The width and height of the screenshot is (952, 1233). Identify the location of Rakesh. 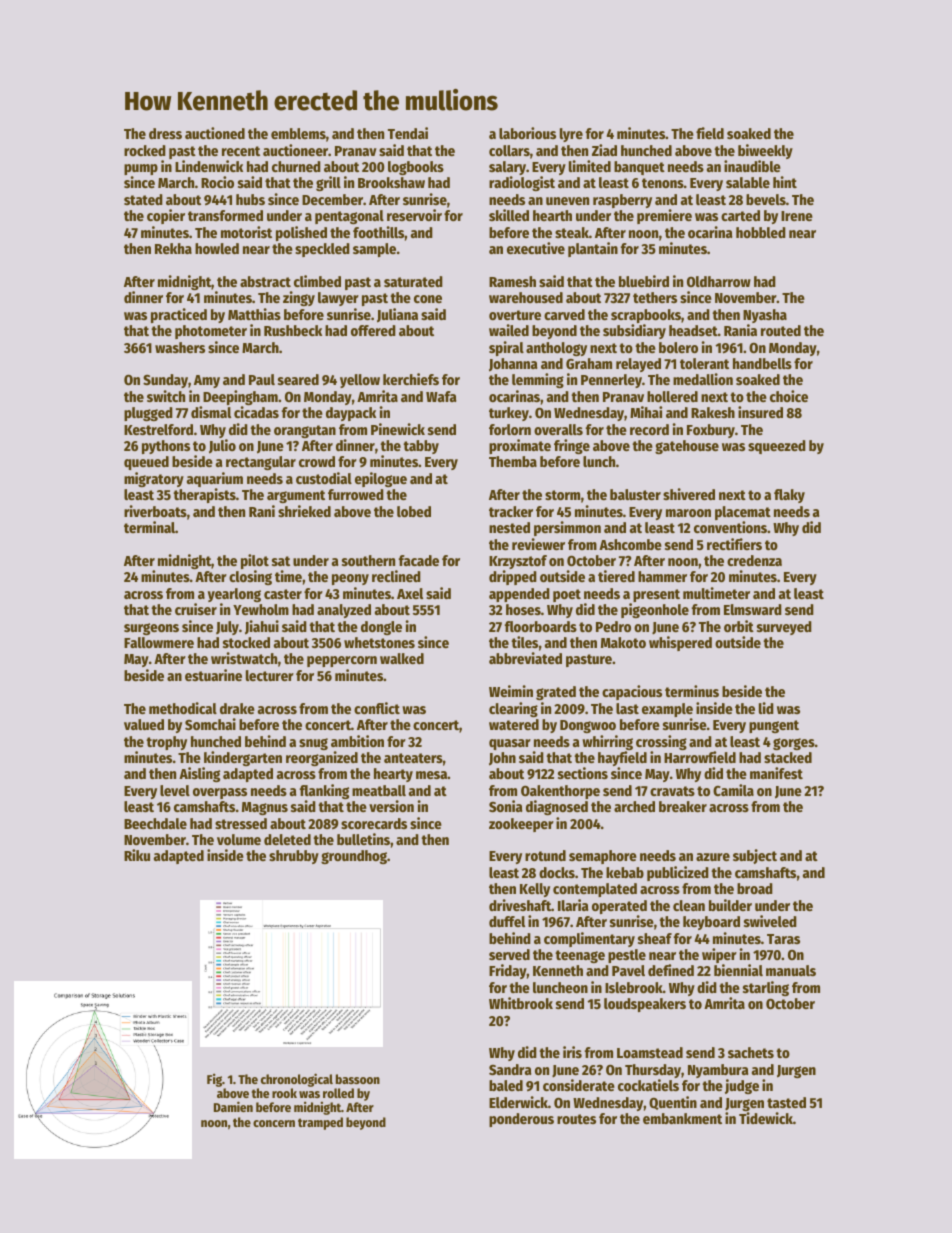
(713, 412).
